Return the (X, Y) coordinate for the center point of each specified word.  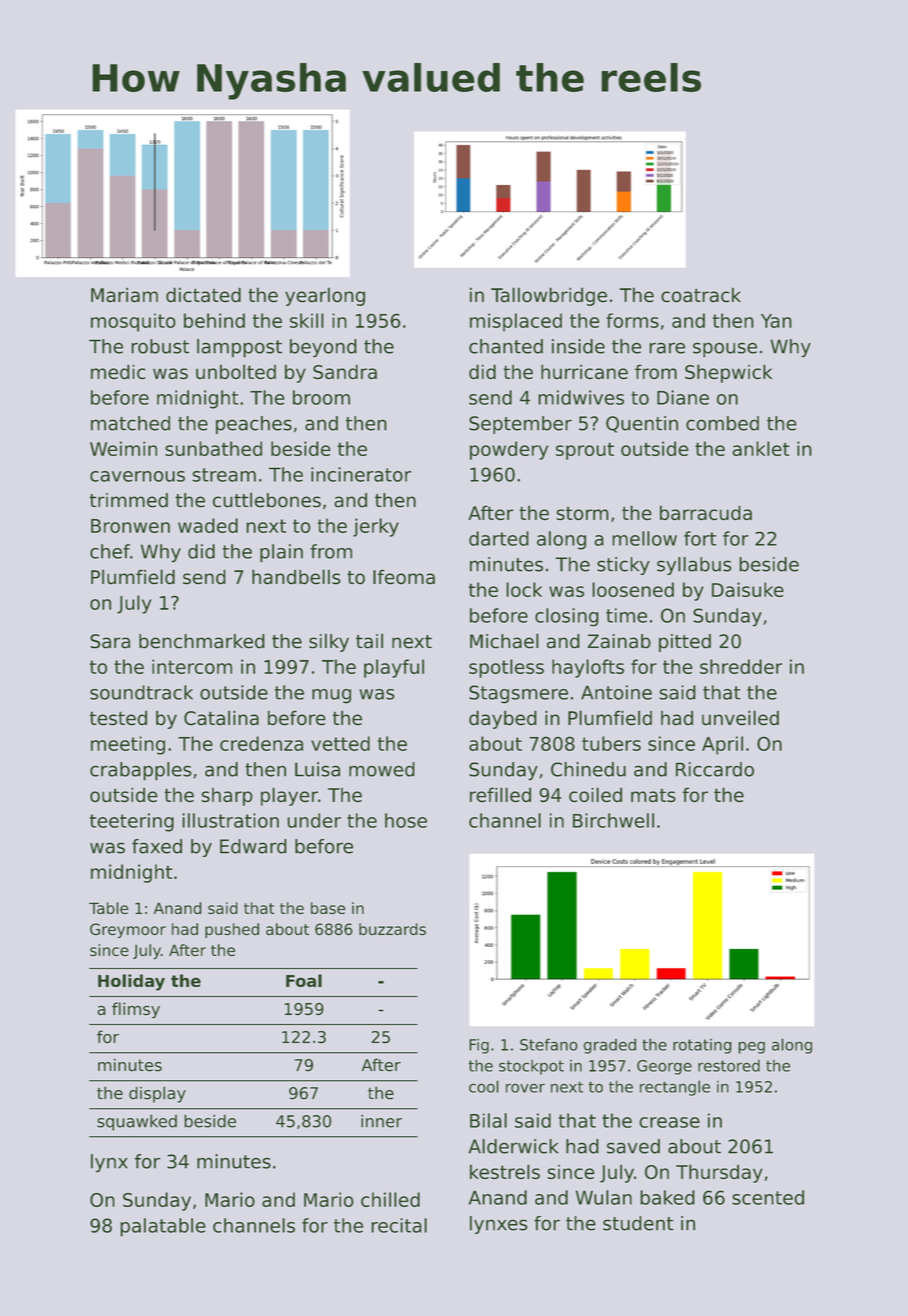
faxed (157, 846)
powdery (509, 450)
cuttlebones (267, 500)
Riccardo (715, 769)
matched (130, 423)
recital (399, 1225)
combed (722, 423)
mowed (382, 769)
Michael (504, 641)
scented (768, 1197)
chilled (390, 1199)
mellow (644, 538)
